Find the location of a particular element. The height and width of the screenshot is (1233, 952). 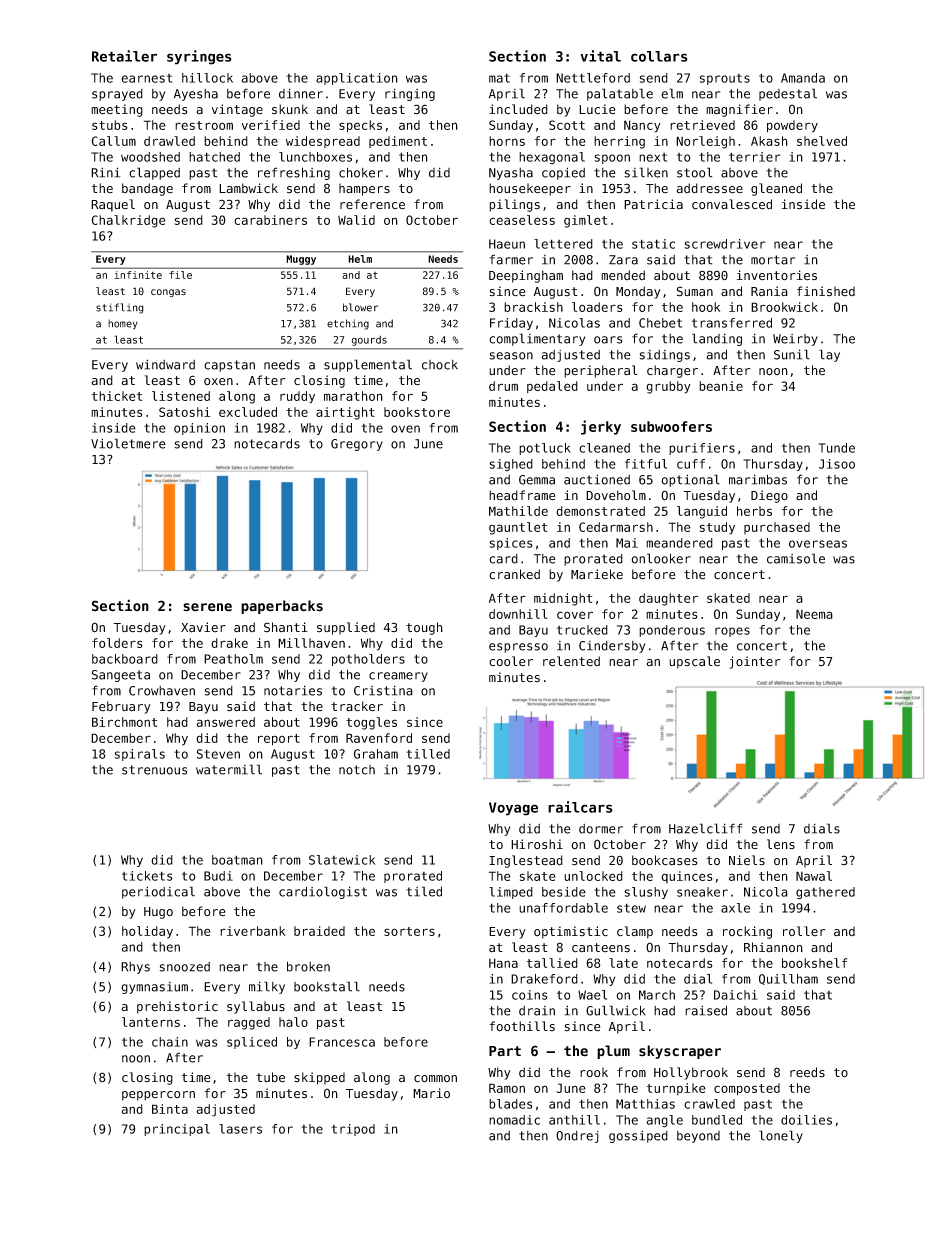

sighed is located at coordinates (511, 465).
